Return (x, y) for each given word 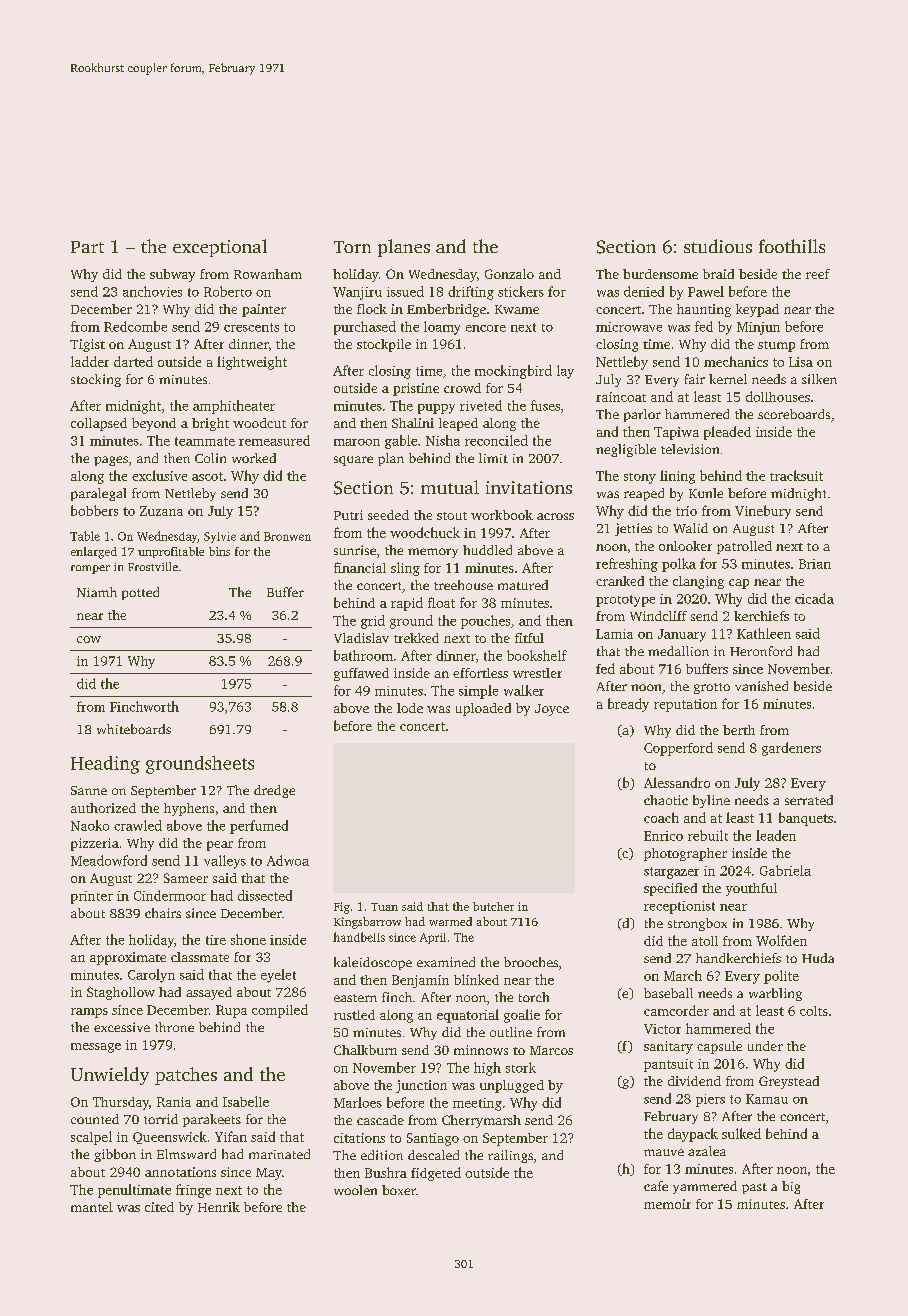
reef (818, 274)
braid (718, 274)
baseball (668, 993)
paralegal (98, 494)
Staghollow (121, 993)
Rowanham (268, 274)
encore (486, 328)
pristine (416, 389)
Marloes (358, 1102)
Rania (174, 1102)
